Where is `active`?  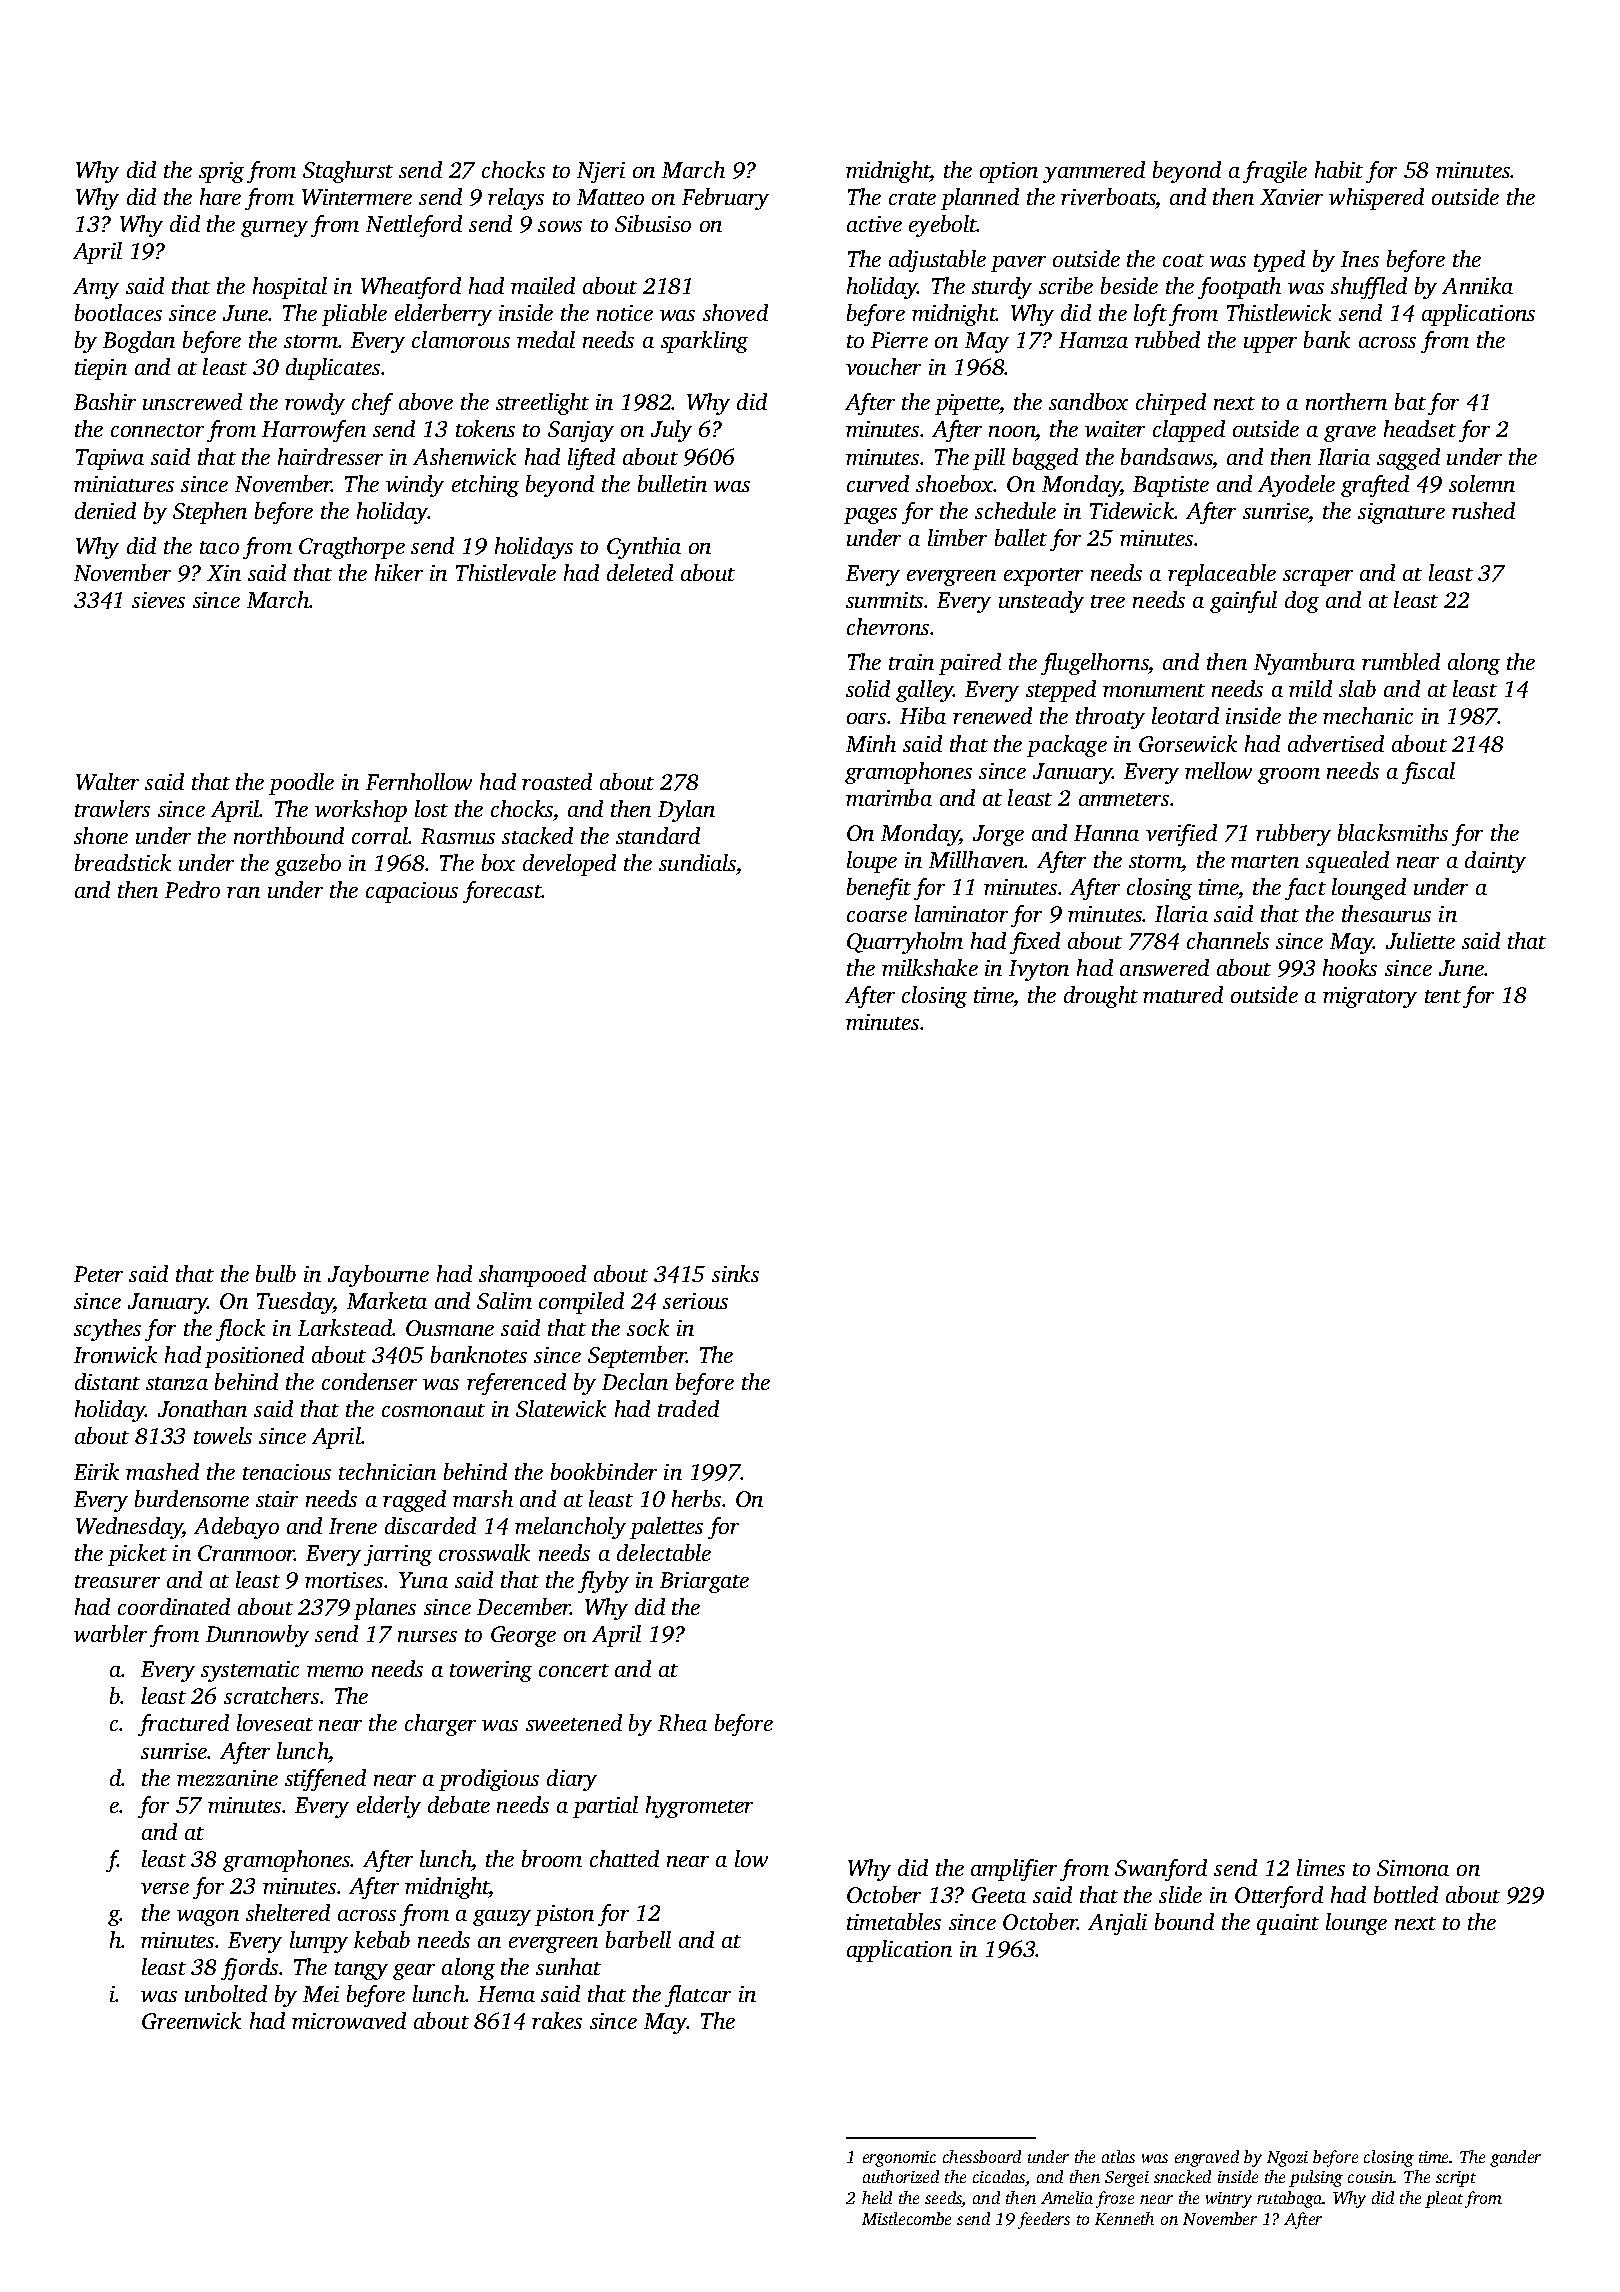 active is located at coordinates (874, 224).
